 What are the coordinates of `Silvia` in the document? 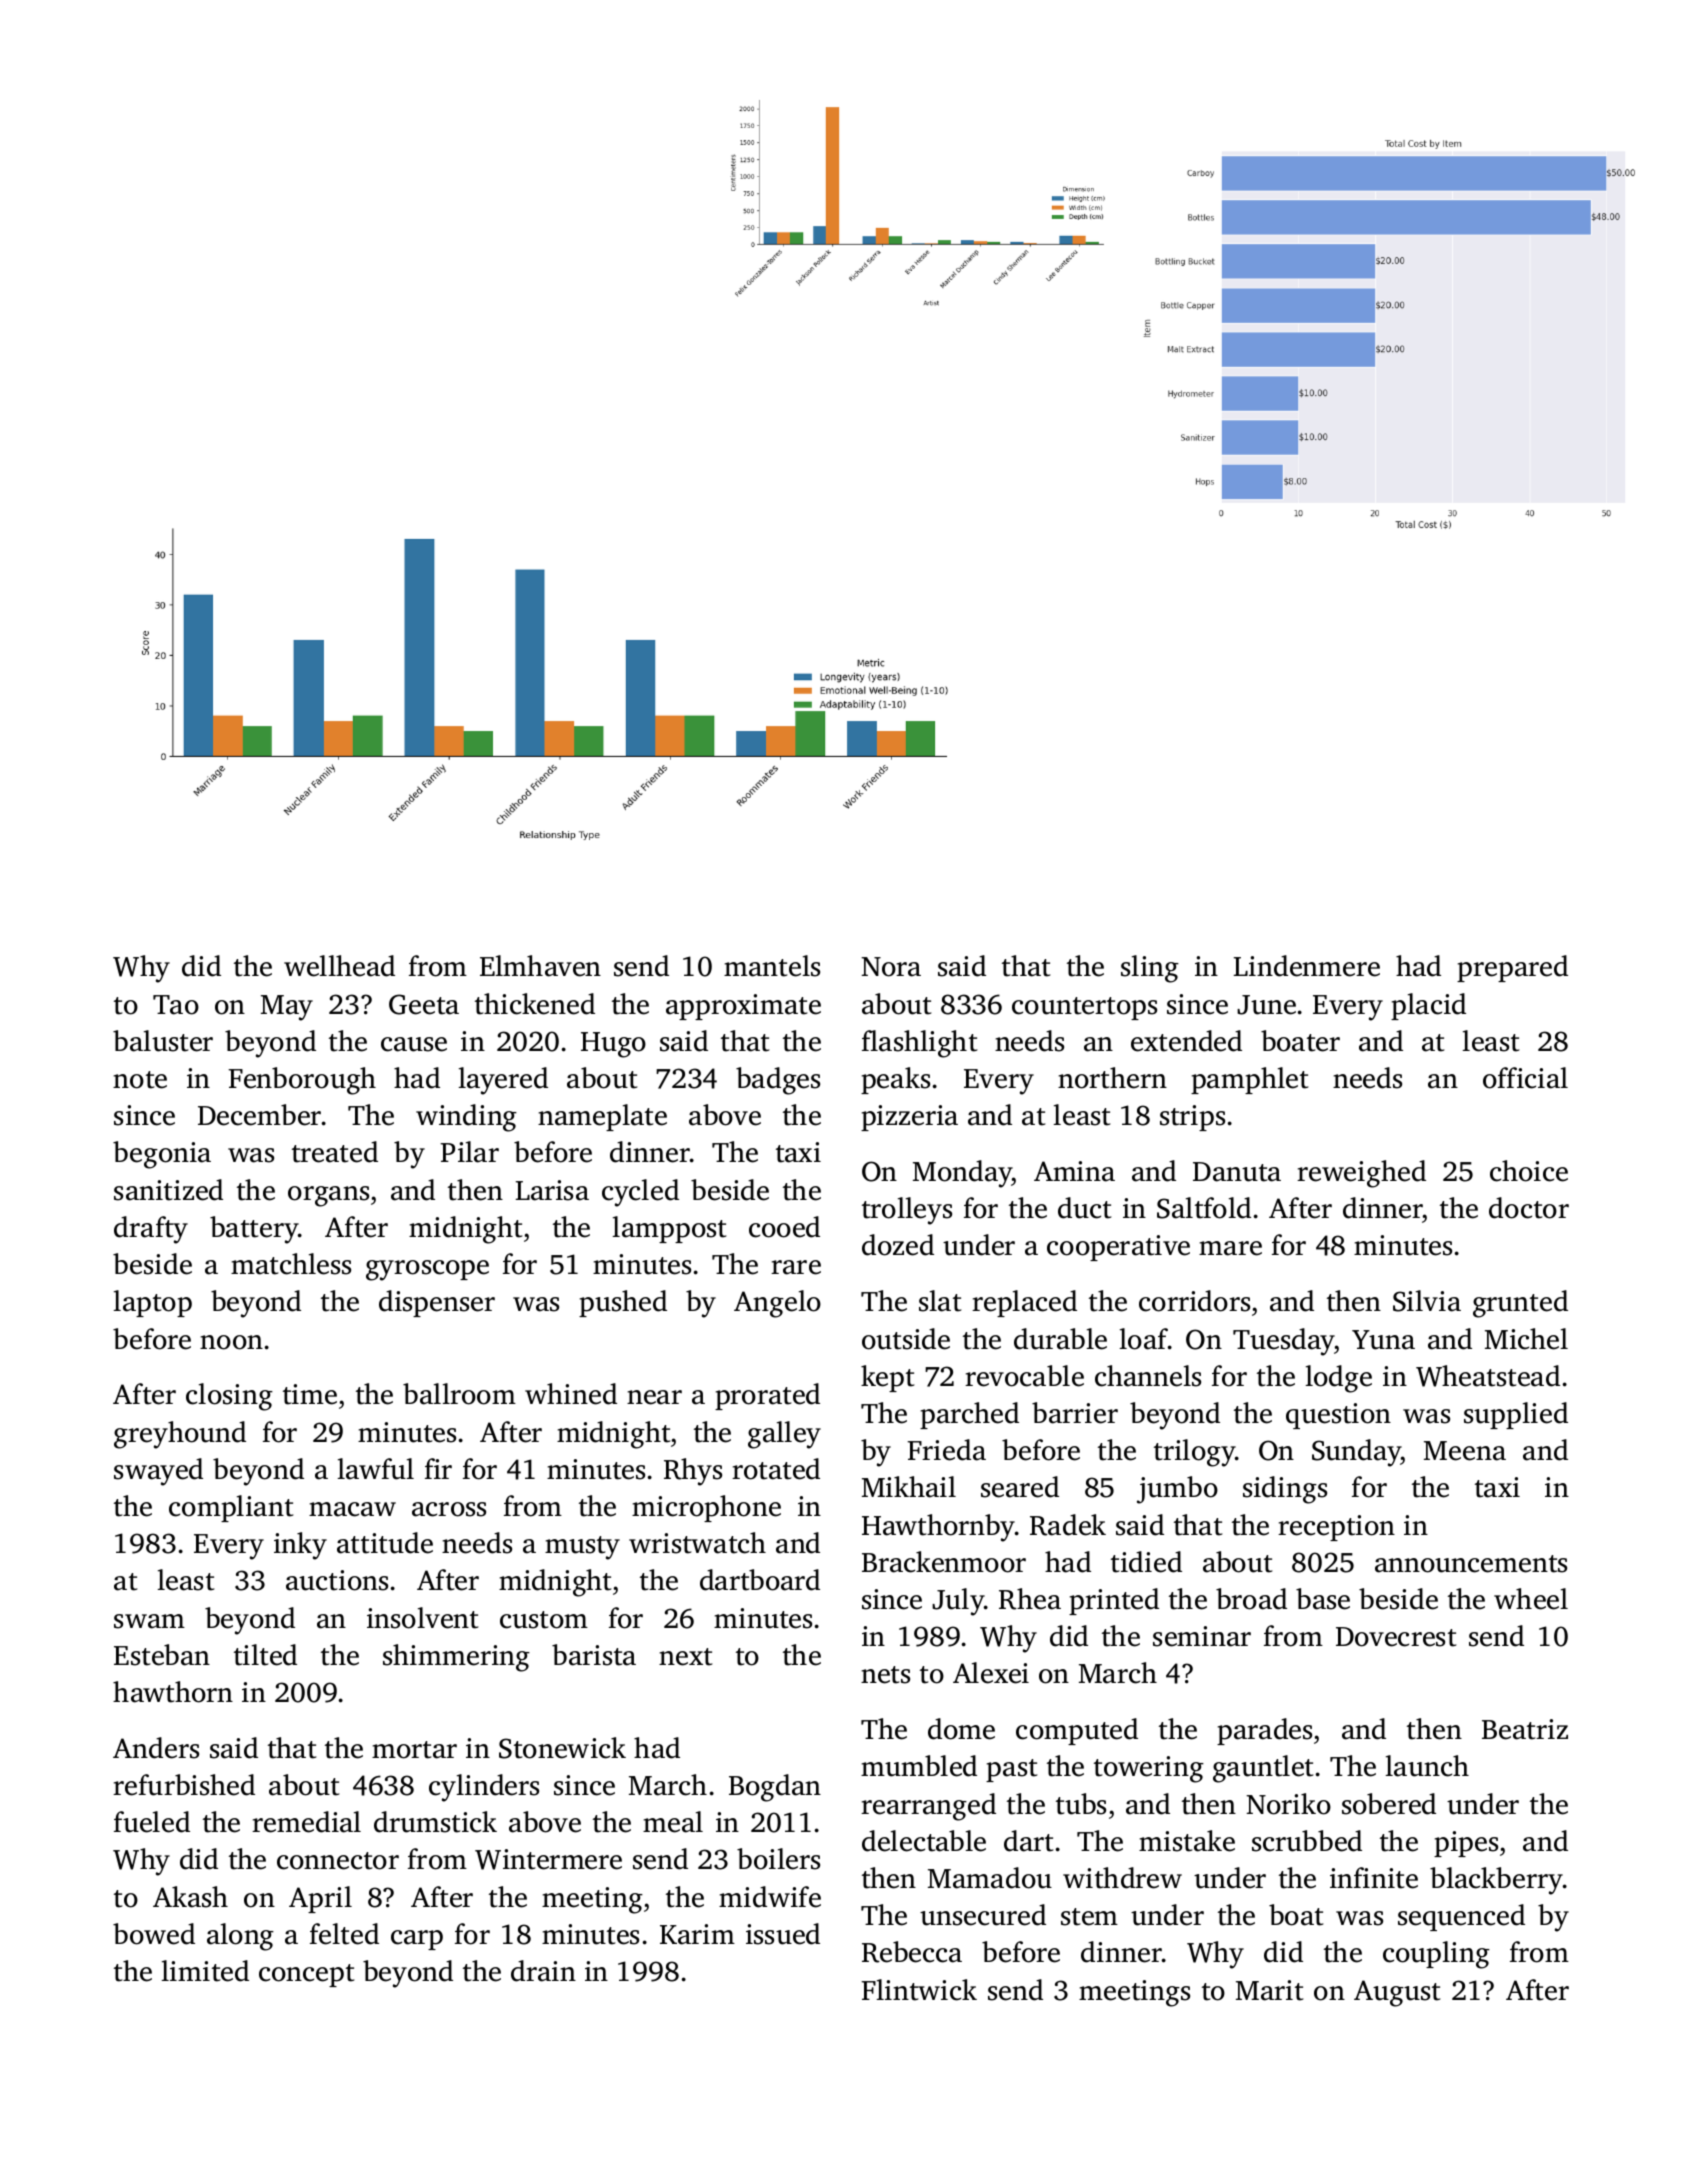 It's located at (1427, 1301).
